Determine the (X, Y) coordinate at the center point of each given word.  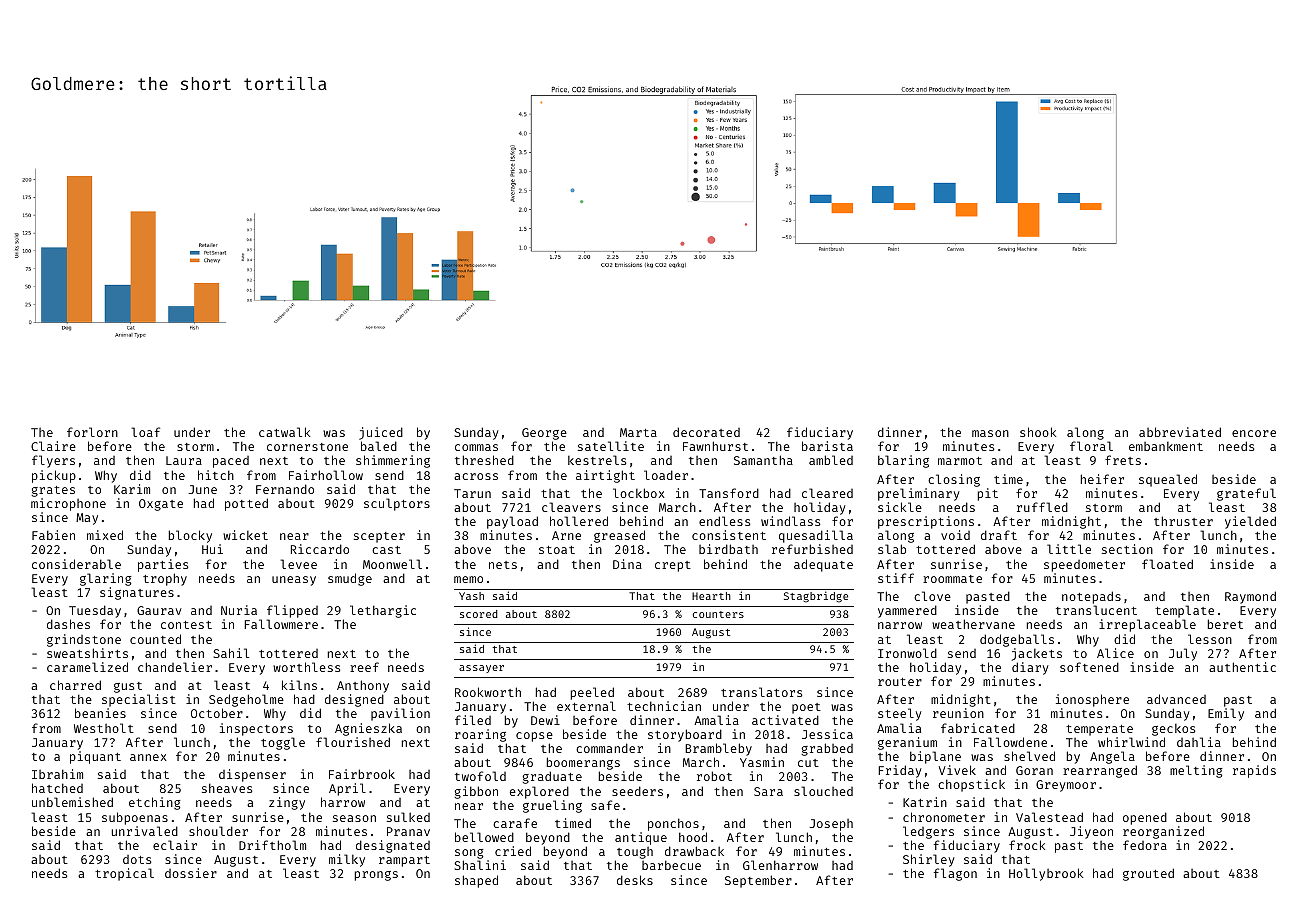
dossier (191, 873)
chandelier (175, 667)
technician (664, 706)
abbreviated (1180, 432)
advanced (1176, 699)
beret (1225, 624)
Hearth (711, 596)
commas (476, 447)
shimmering (393, 461)
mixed (105, 535)
